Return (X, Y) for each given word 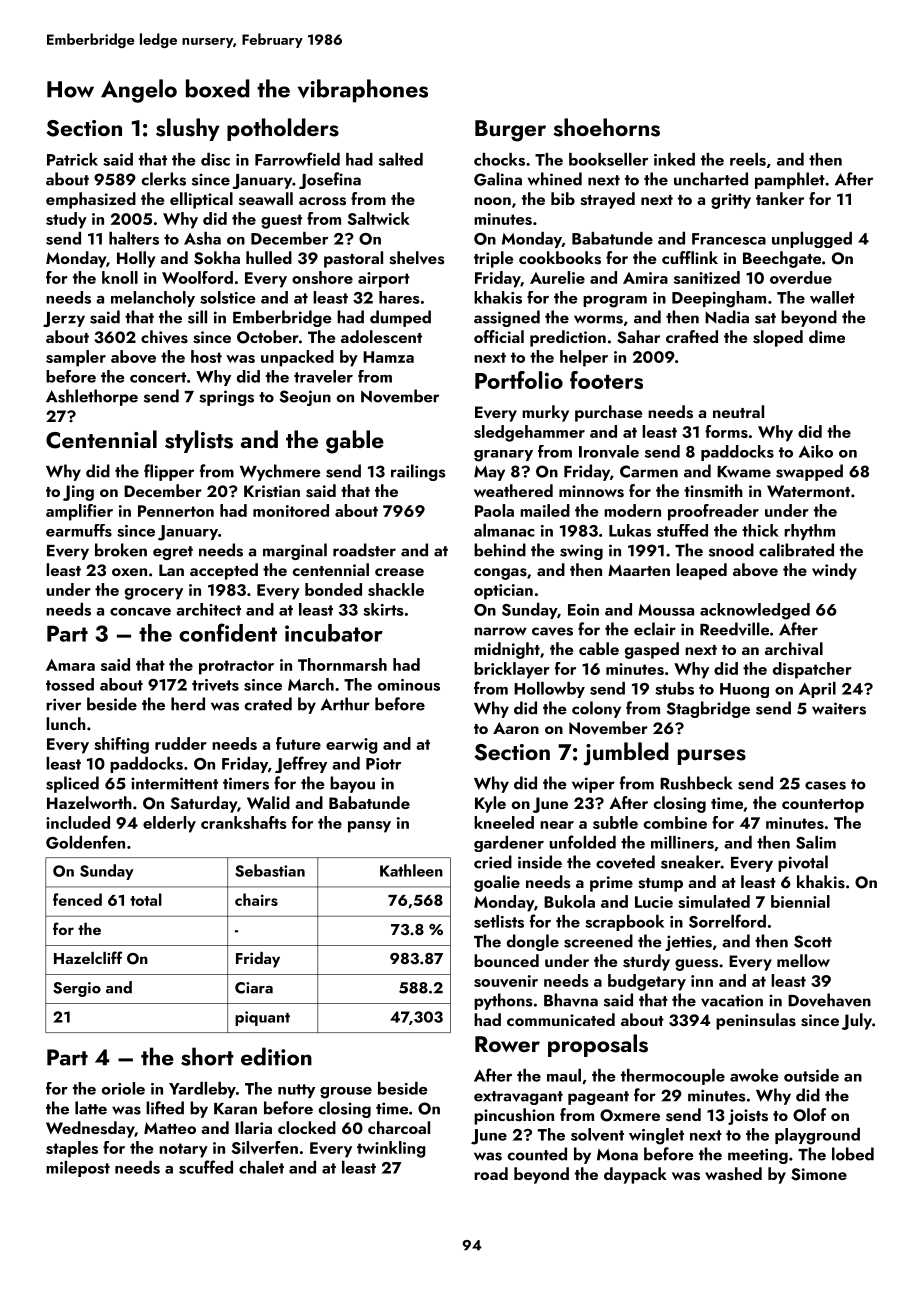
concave (140, 612)
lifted (165, 1108)
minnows (591, 491)
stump (660, 885)
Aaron (516, 728)
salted (401, 159)
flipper (169, 472)
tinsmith (713, 491)
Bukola (569, 901)
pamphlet (790, 180)
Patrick (72, 159)
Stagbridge (708, 709)
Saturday (203, 804)
